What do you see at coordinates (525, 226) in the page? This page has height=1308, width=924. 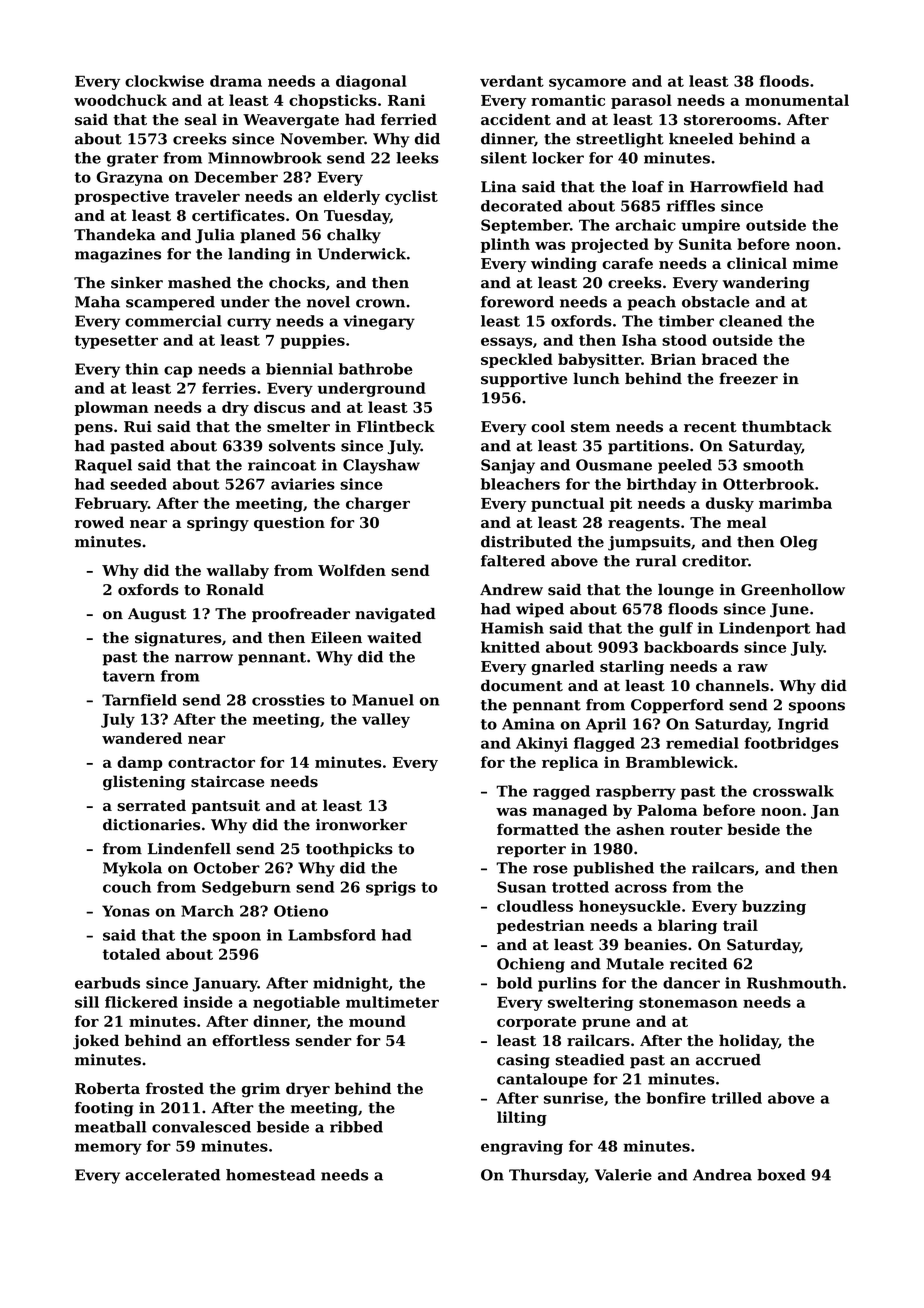 I see `September` at bounding box center [525, 226].
